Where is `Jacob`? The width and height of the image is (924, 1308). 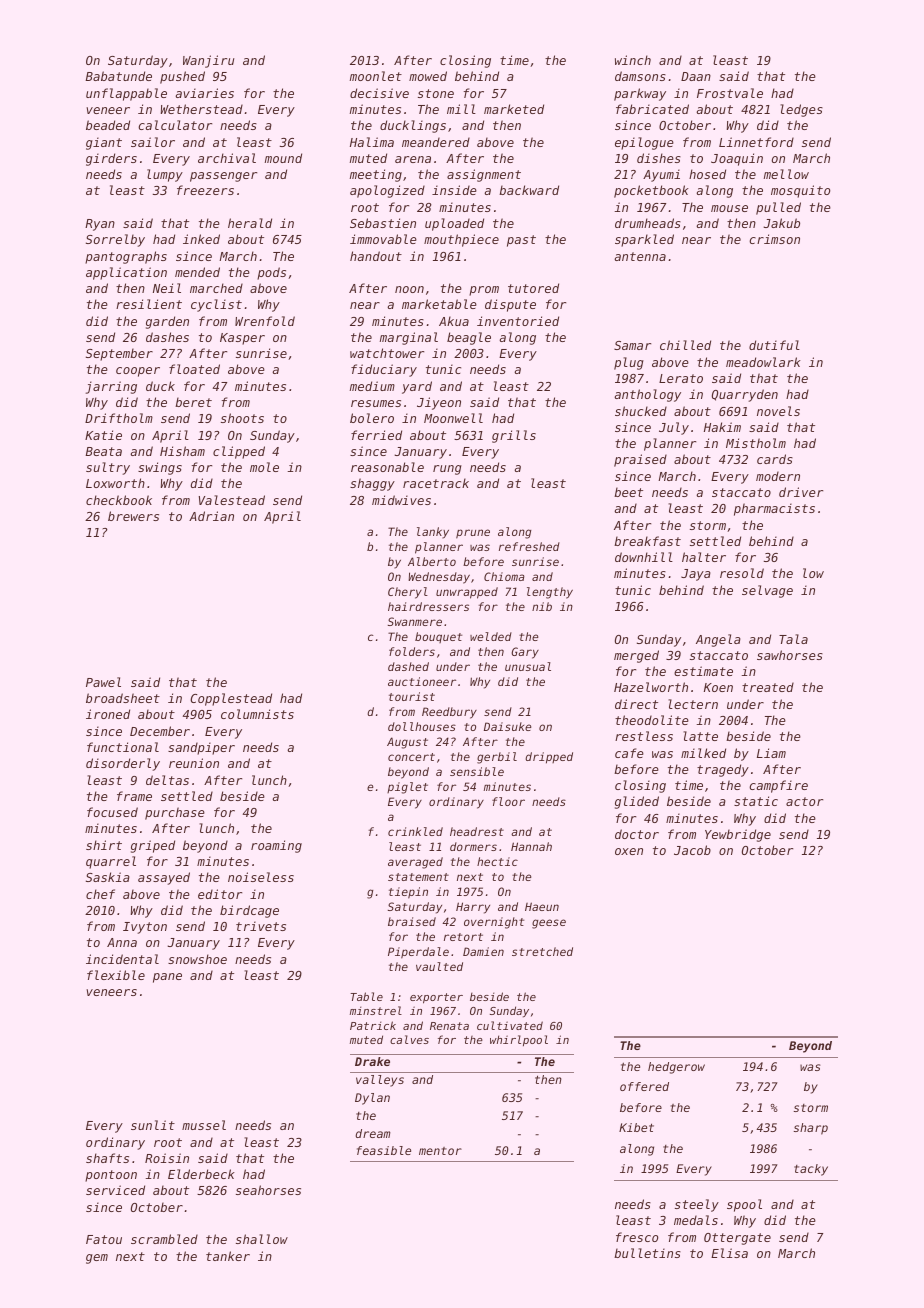 Jacob is located at coordinates (692, 850).
